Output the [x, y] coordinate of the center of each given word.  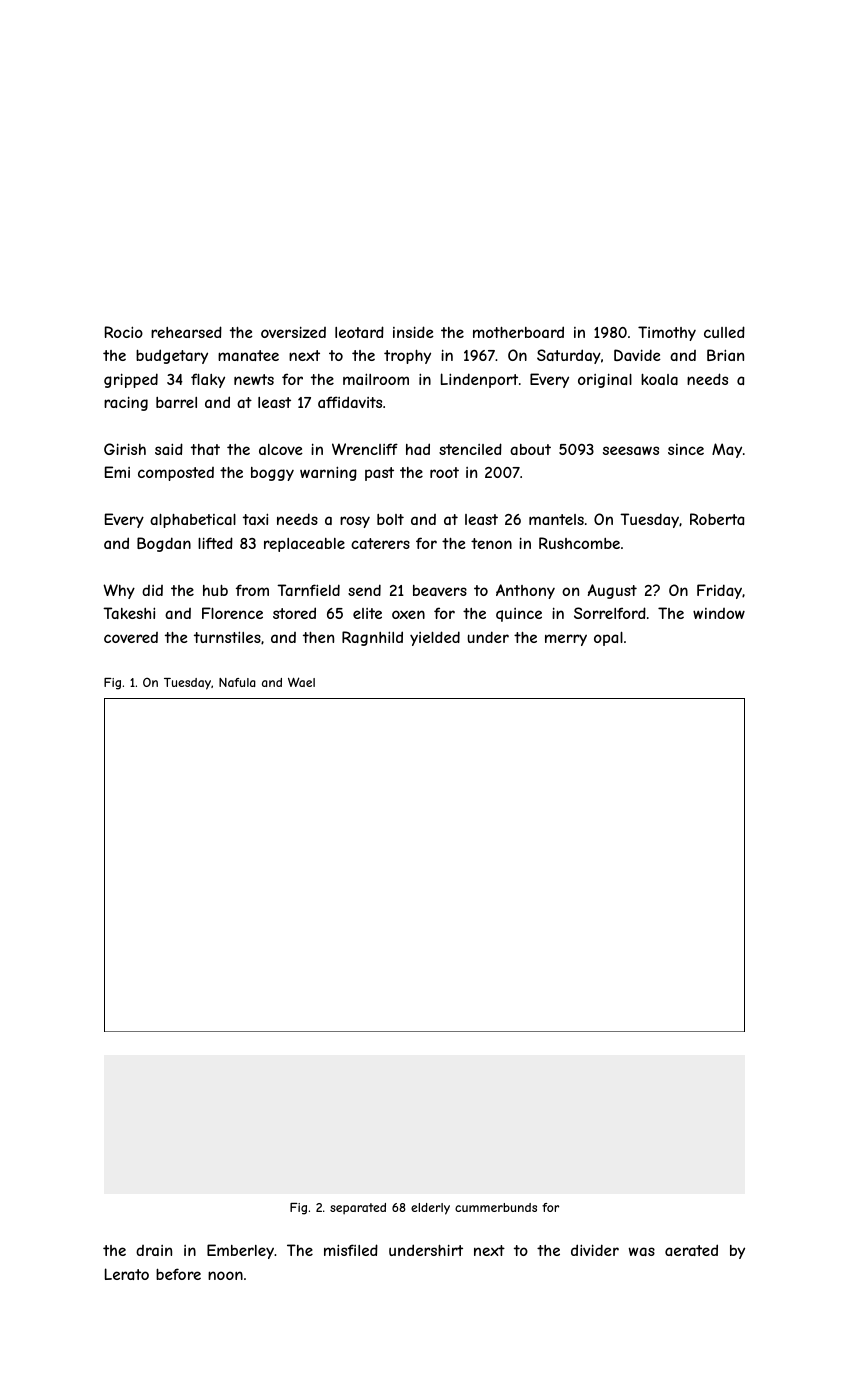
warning [328, 473]
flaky [208, 380]
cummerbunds [496, 1207]
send [364, 590]
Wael [301, 682]
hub [215, 590]
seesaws [631, 450]
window [719, 613]
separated [358, 1209]
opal [608, 639]
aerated [691, 1250]
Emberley [240, 1251]
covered [131, 637]
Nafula [237, 682]
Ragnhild [372, 638]
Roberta [717, 519]
